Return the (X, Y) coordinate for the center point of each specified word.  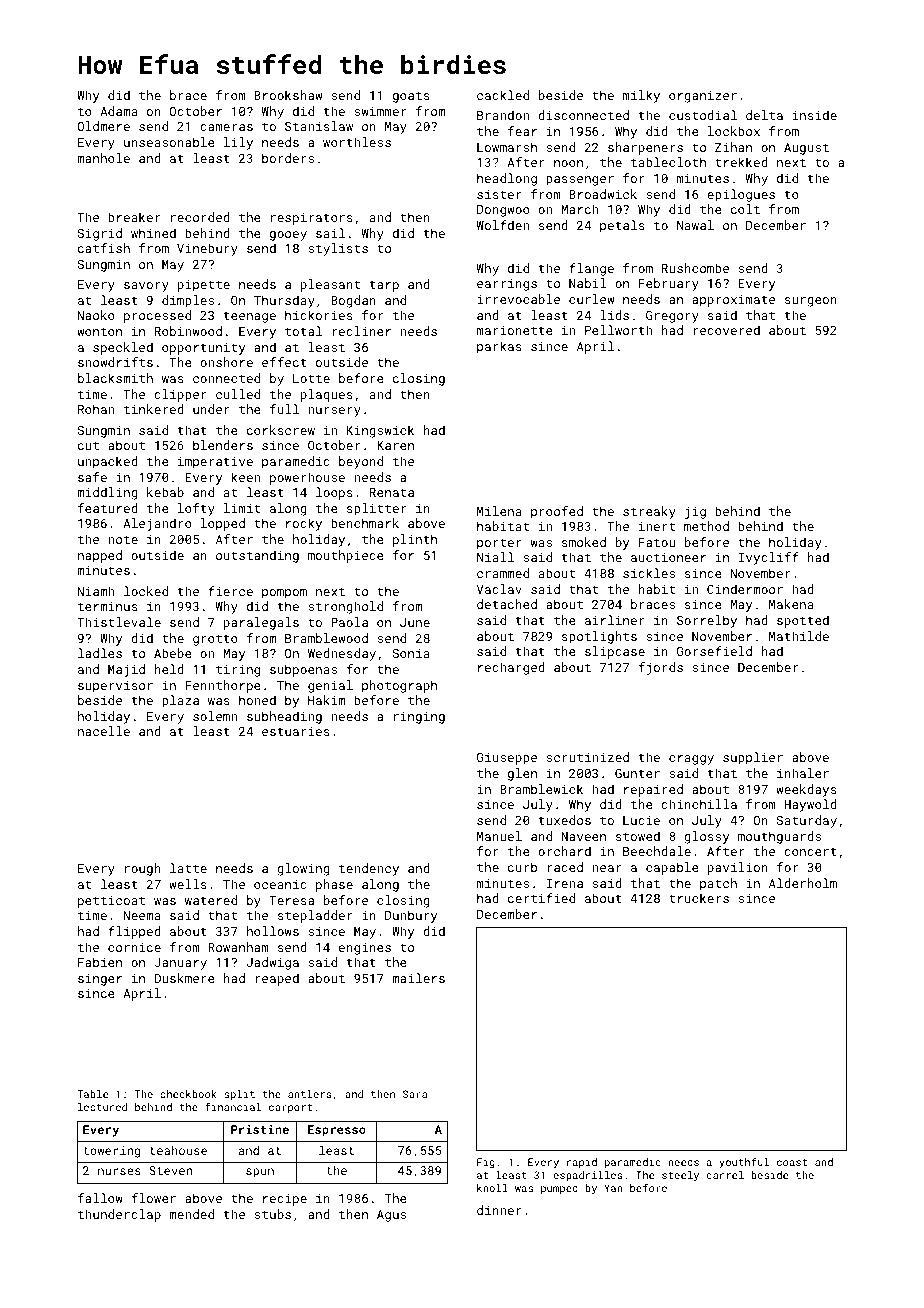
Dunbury (411, 916)
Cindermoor (745, 589)
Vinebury (207, 249)
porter (499, 544)
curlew (592, 299)
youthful (744, 1163)
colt (745, 209)
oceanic (280, 884)
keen (245, 477)
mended (191, 1214)
